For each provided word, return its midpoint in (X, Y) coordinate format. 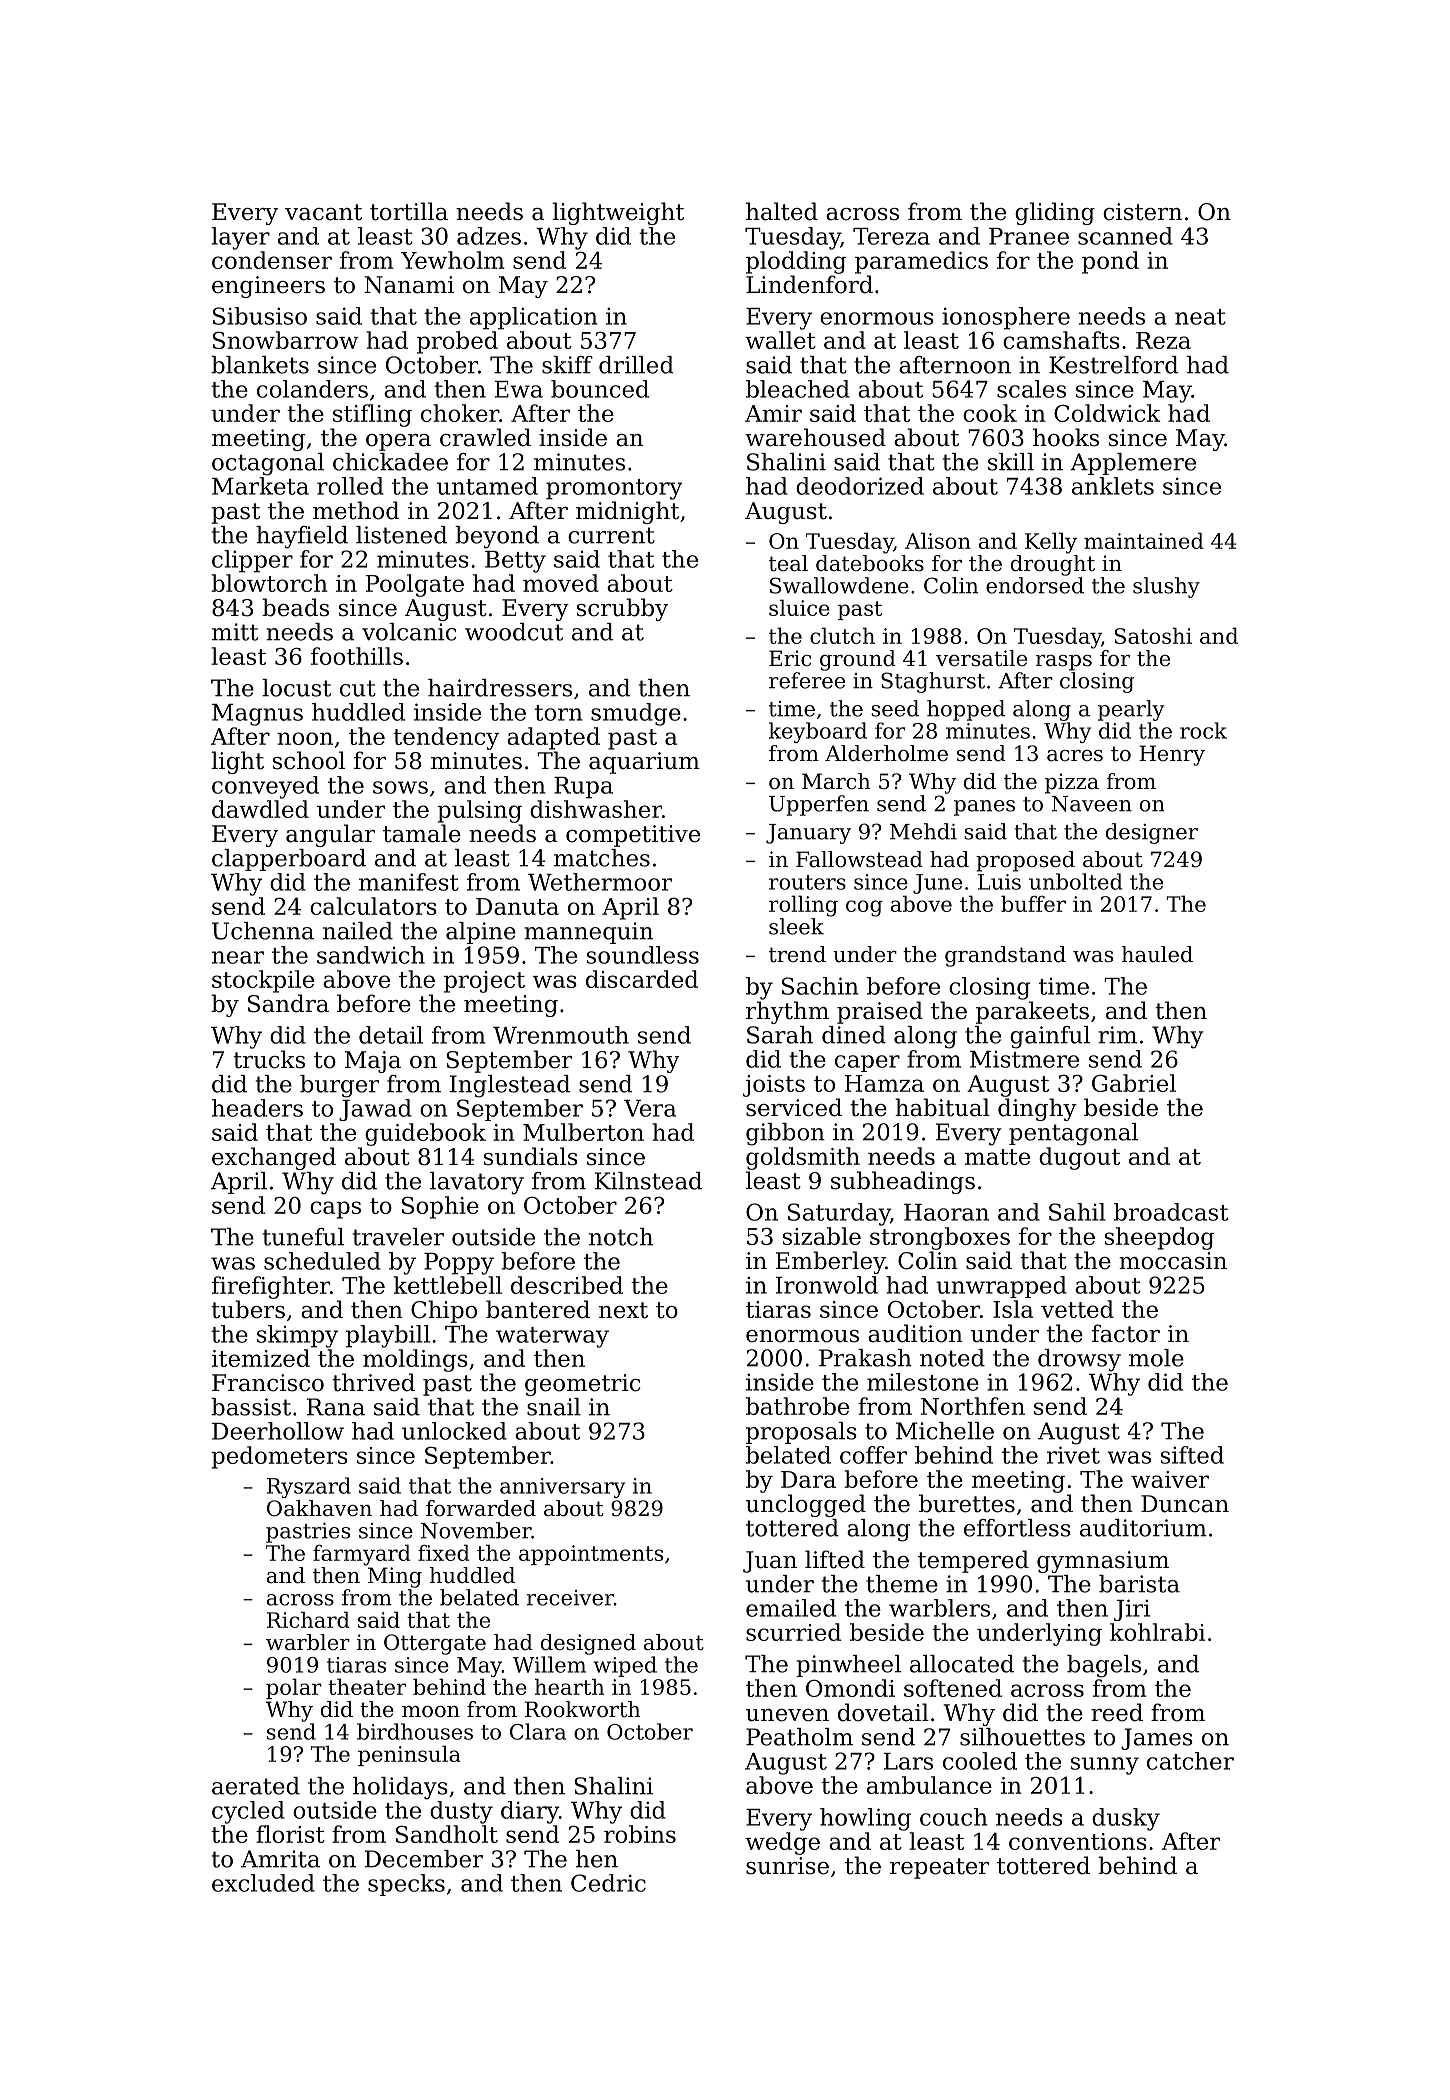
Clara (538, 1731)
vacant (323, 212)
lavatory (477, 1183)
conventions (1078, 1841)
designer (1152, 833)
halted (782, 211)
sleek (796, 926)
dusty (461, 1812)
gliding (1055, 213)
